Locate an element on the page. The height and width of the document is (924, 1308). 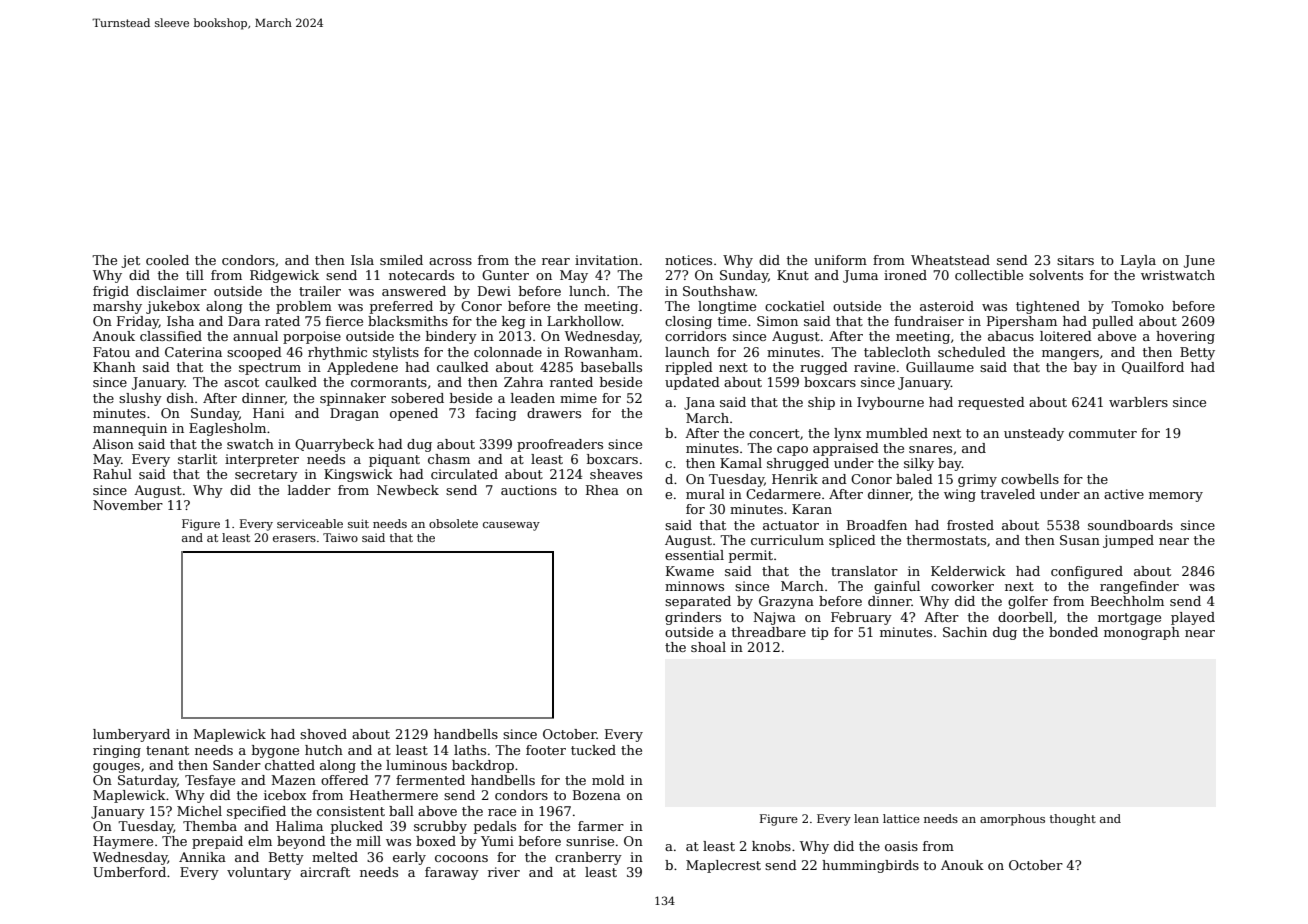
erasers is located at coordinates (294, 539).
